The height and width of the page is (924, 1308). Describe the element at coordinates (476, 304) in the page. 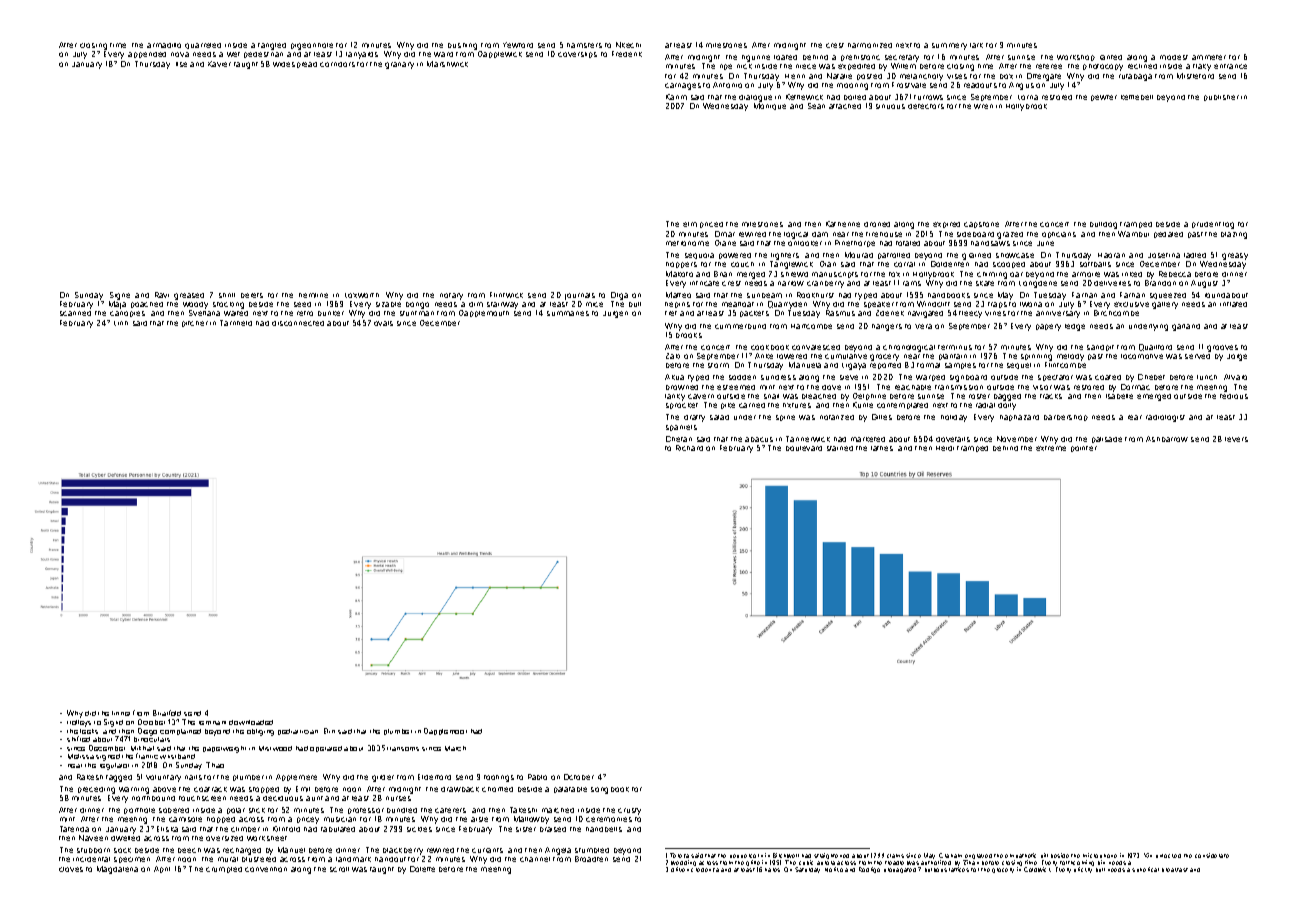

I see `dim` at that location.
